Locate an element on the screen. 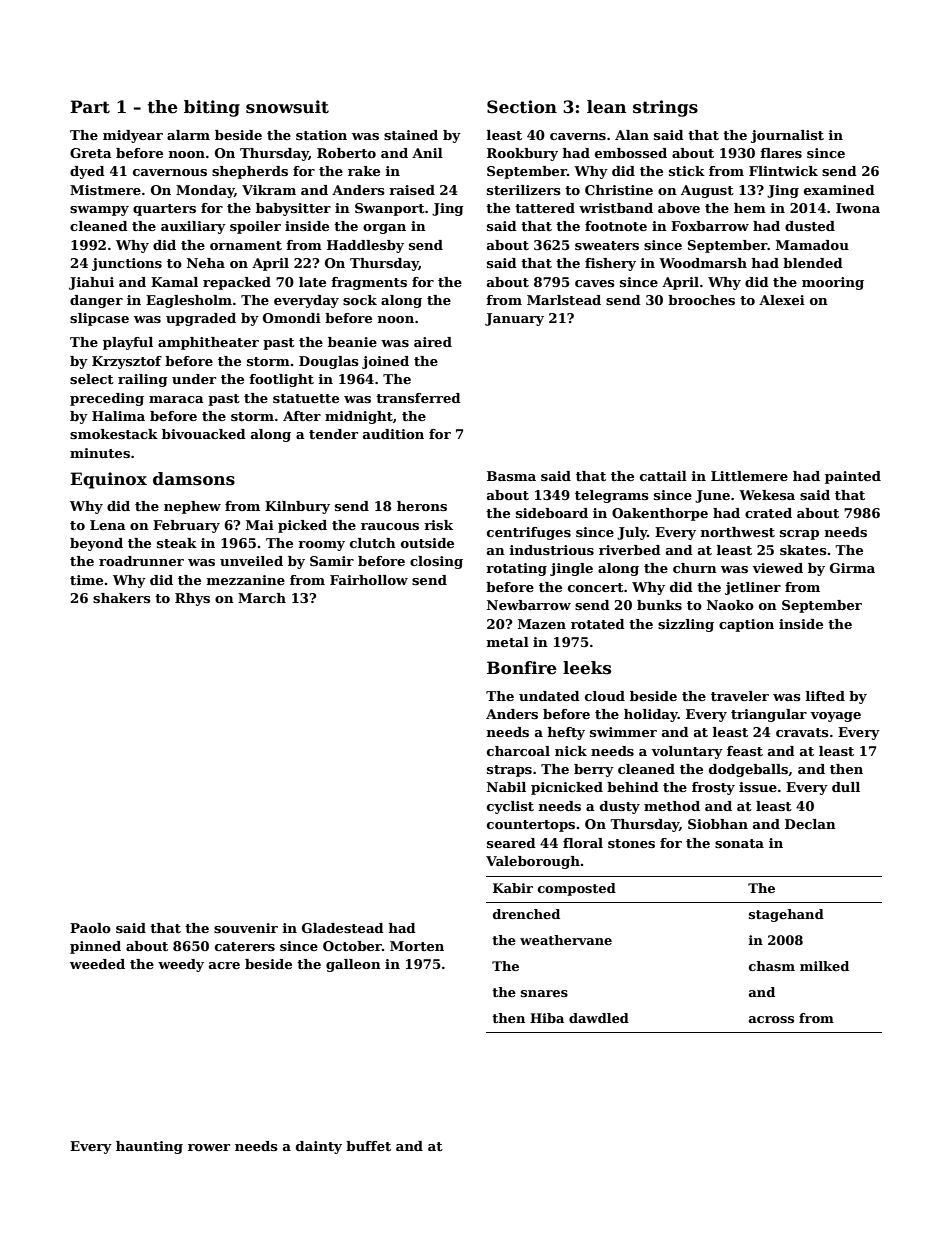 This screenshot has height=1233, width=952. shepherds is located at coordinates (250, 172).
